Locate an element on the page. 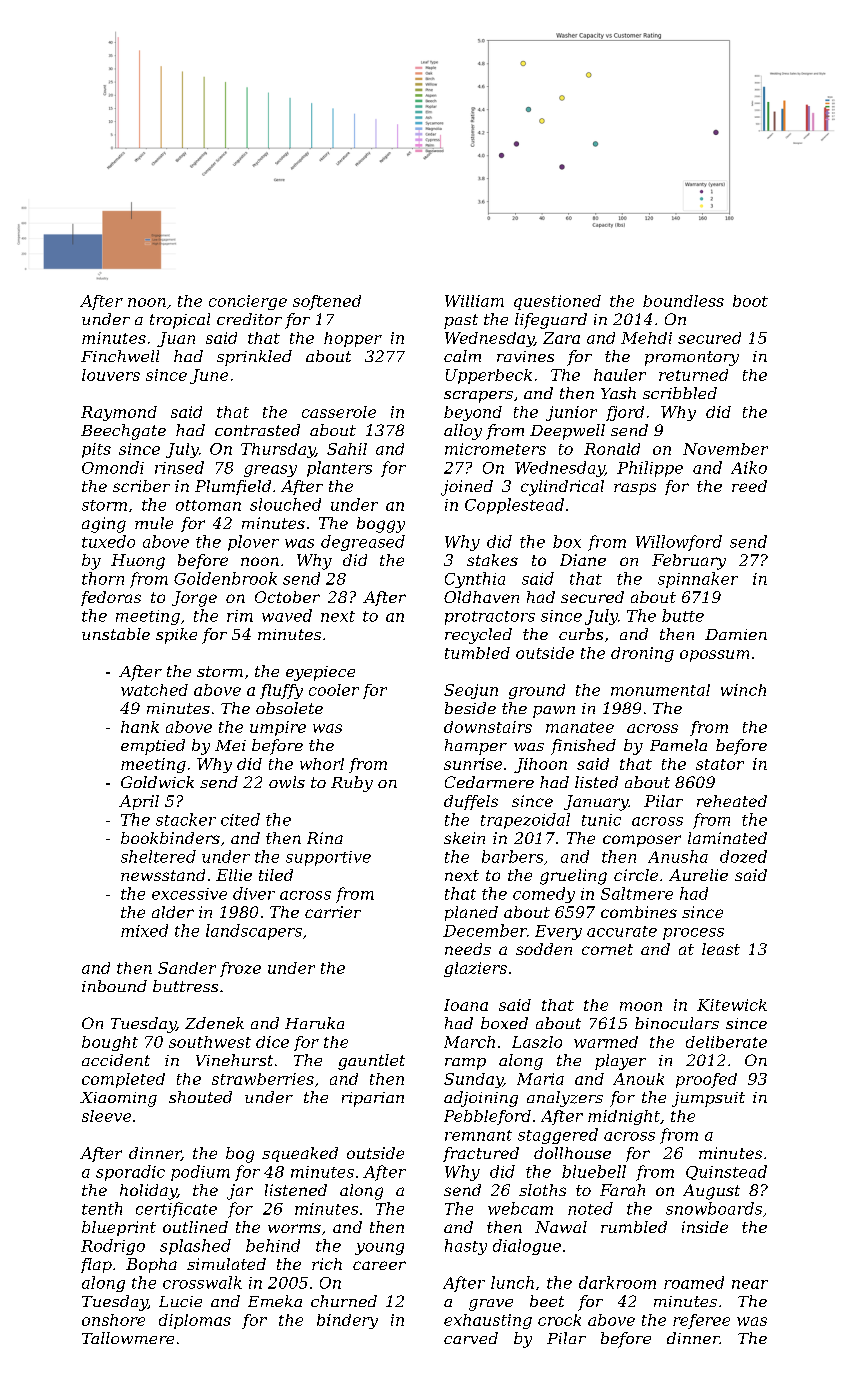  winch is located at coordinates (743, 690).
